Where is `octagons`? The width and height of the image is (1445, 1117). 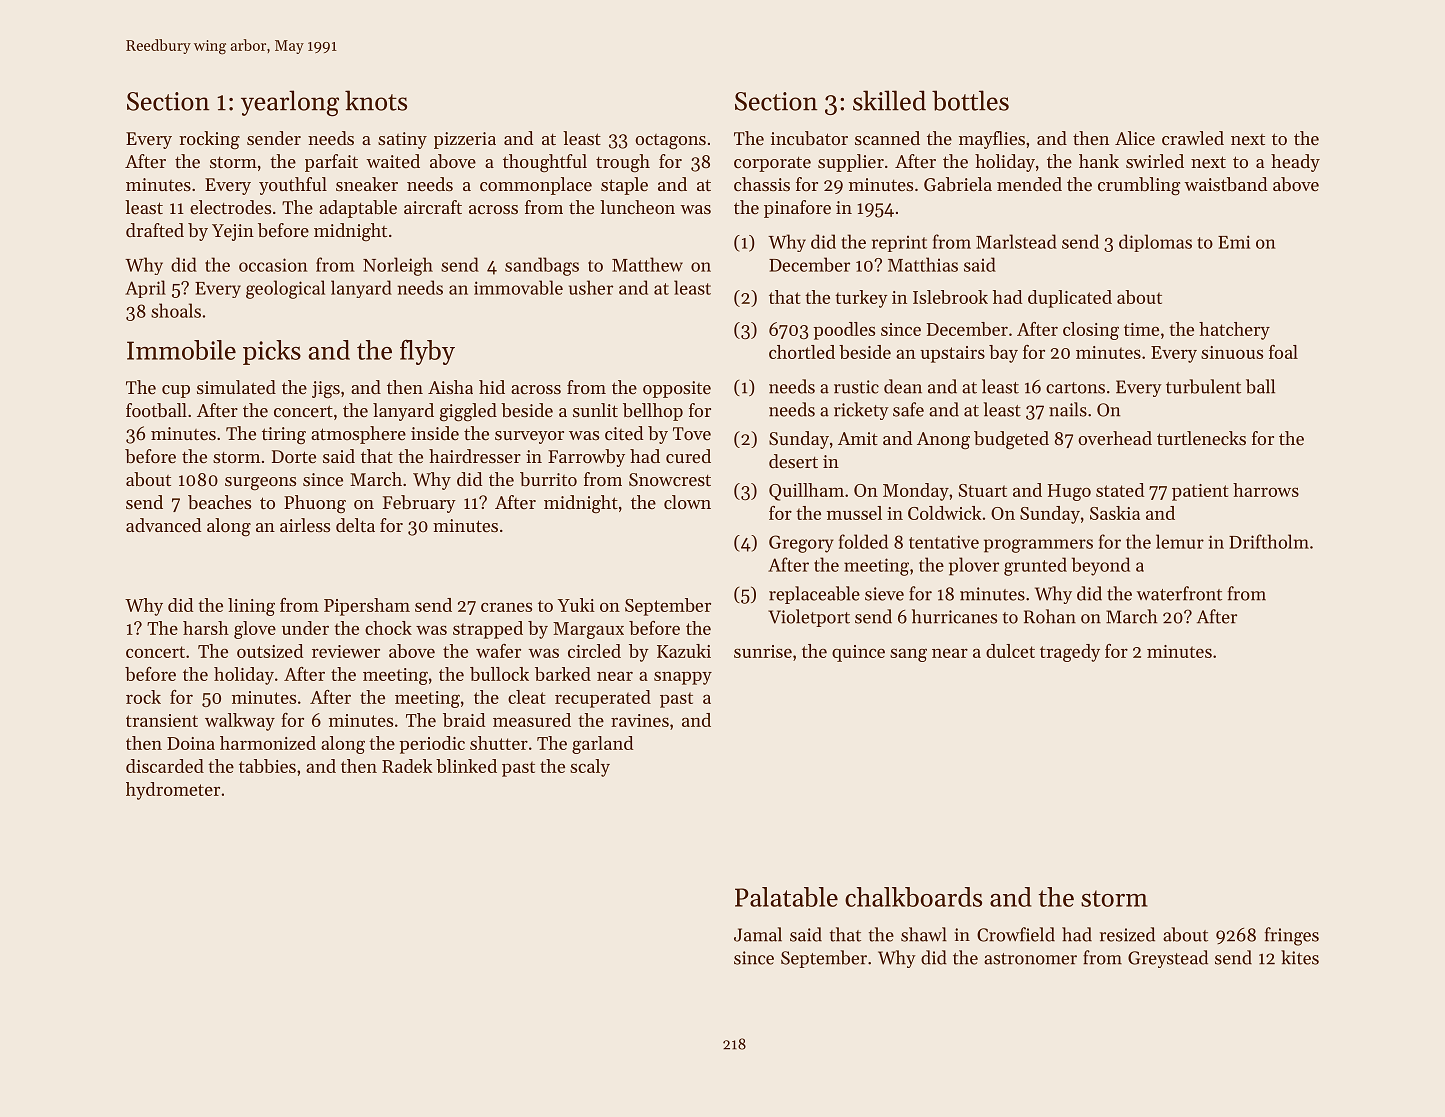 octagons is located at coordinates (670, 142).
